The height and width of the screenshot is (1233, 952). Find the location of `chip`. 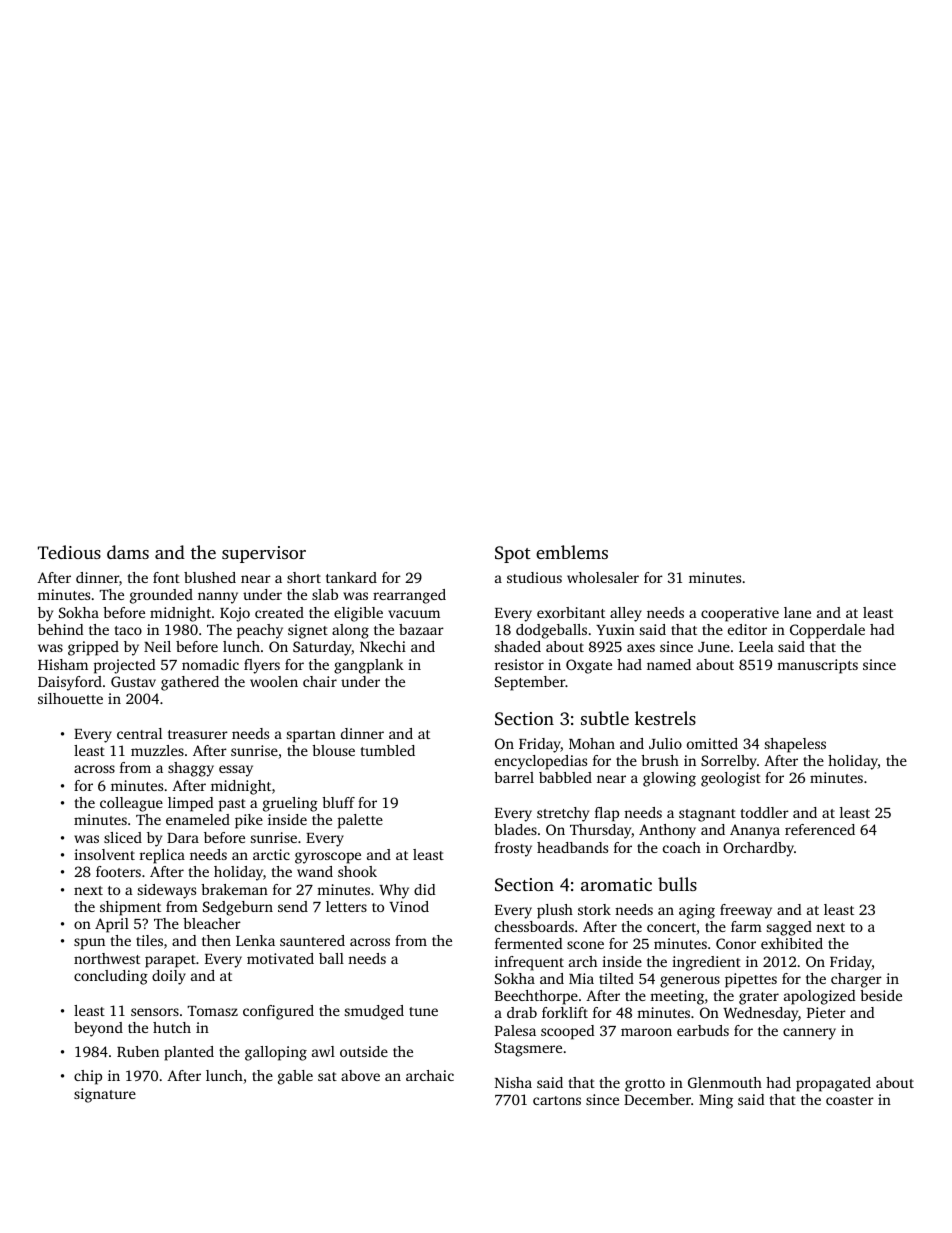

chip is located at coordinates (88, 1077).
